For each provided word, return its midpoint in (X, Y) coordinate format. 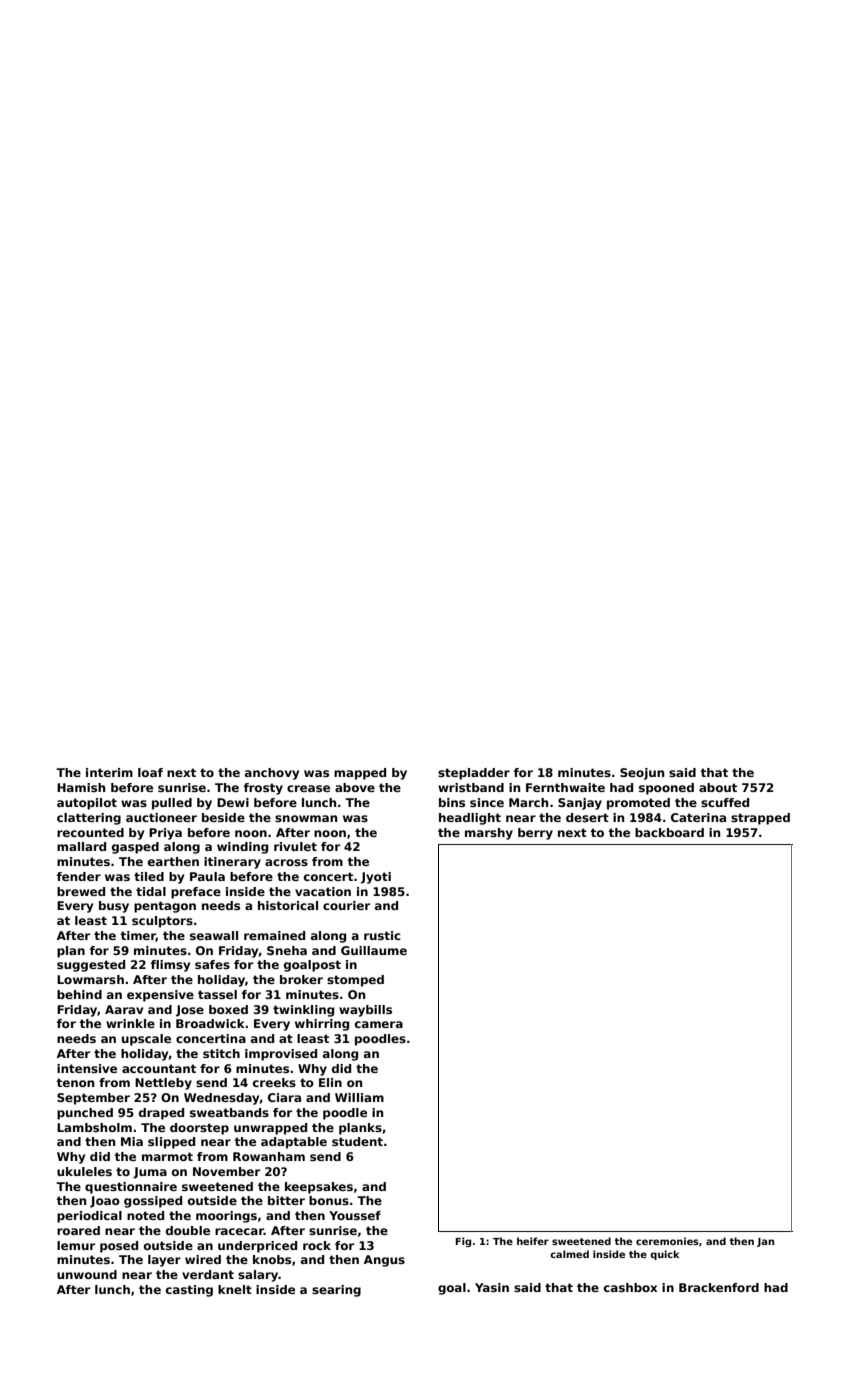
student (357, 1141)
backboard (669, 832)
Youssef (355, 1215)
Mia (132, 1141)
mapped (360, 774)
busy (114, 907)
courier (346, 905)
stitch (221, 1053)
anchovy (272, 774)
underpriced (257, 1247)
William (359, 1097)
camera (379, 1024)
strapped (760, 819)
